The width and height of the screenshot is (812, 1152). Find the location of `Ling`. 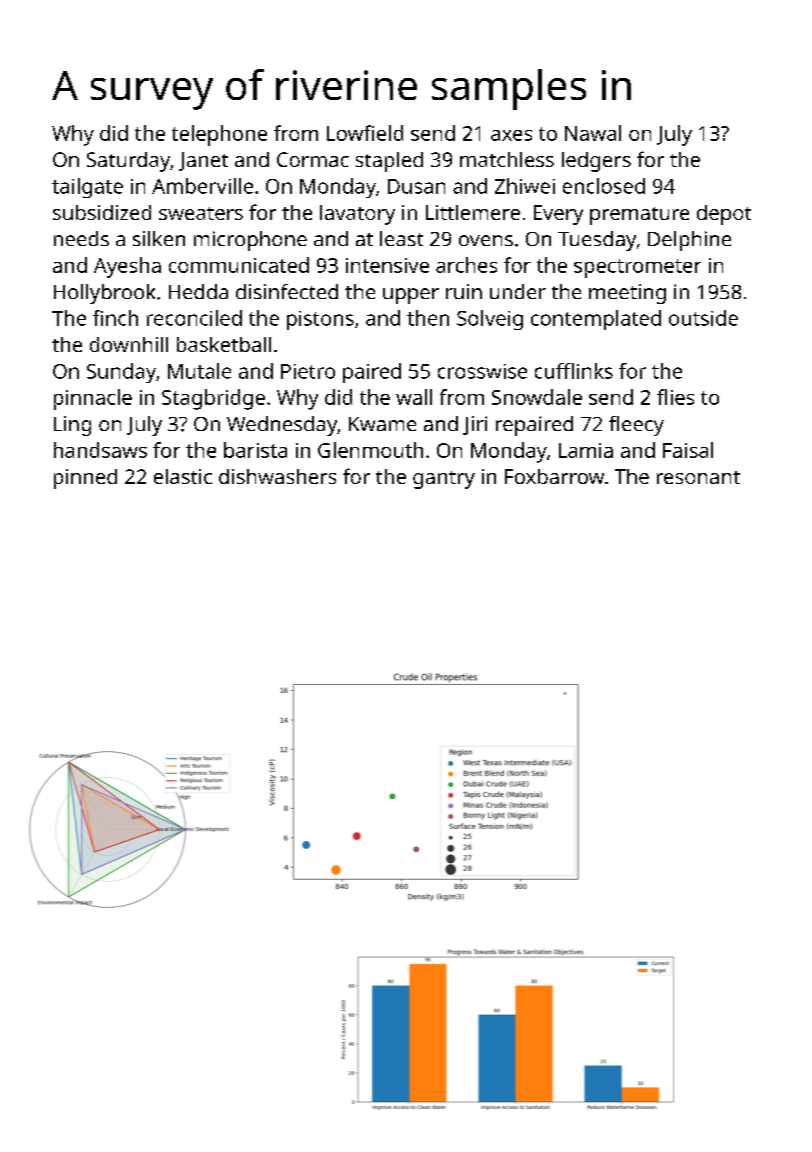

Ling is located at coordinates (72, 426).
